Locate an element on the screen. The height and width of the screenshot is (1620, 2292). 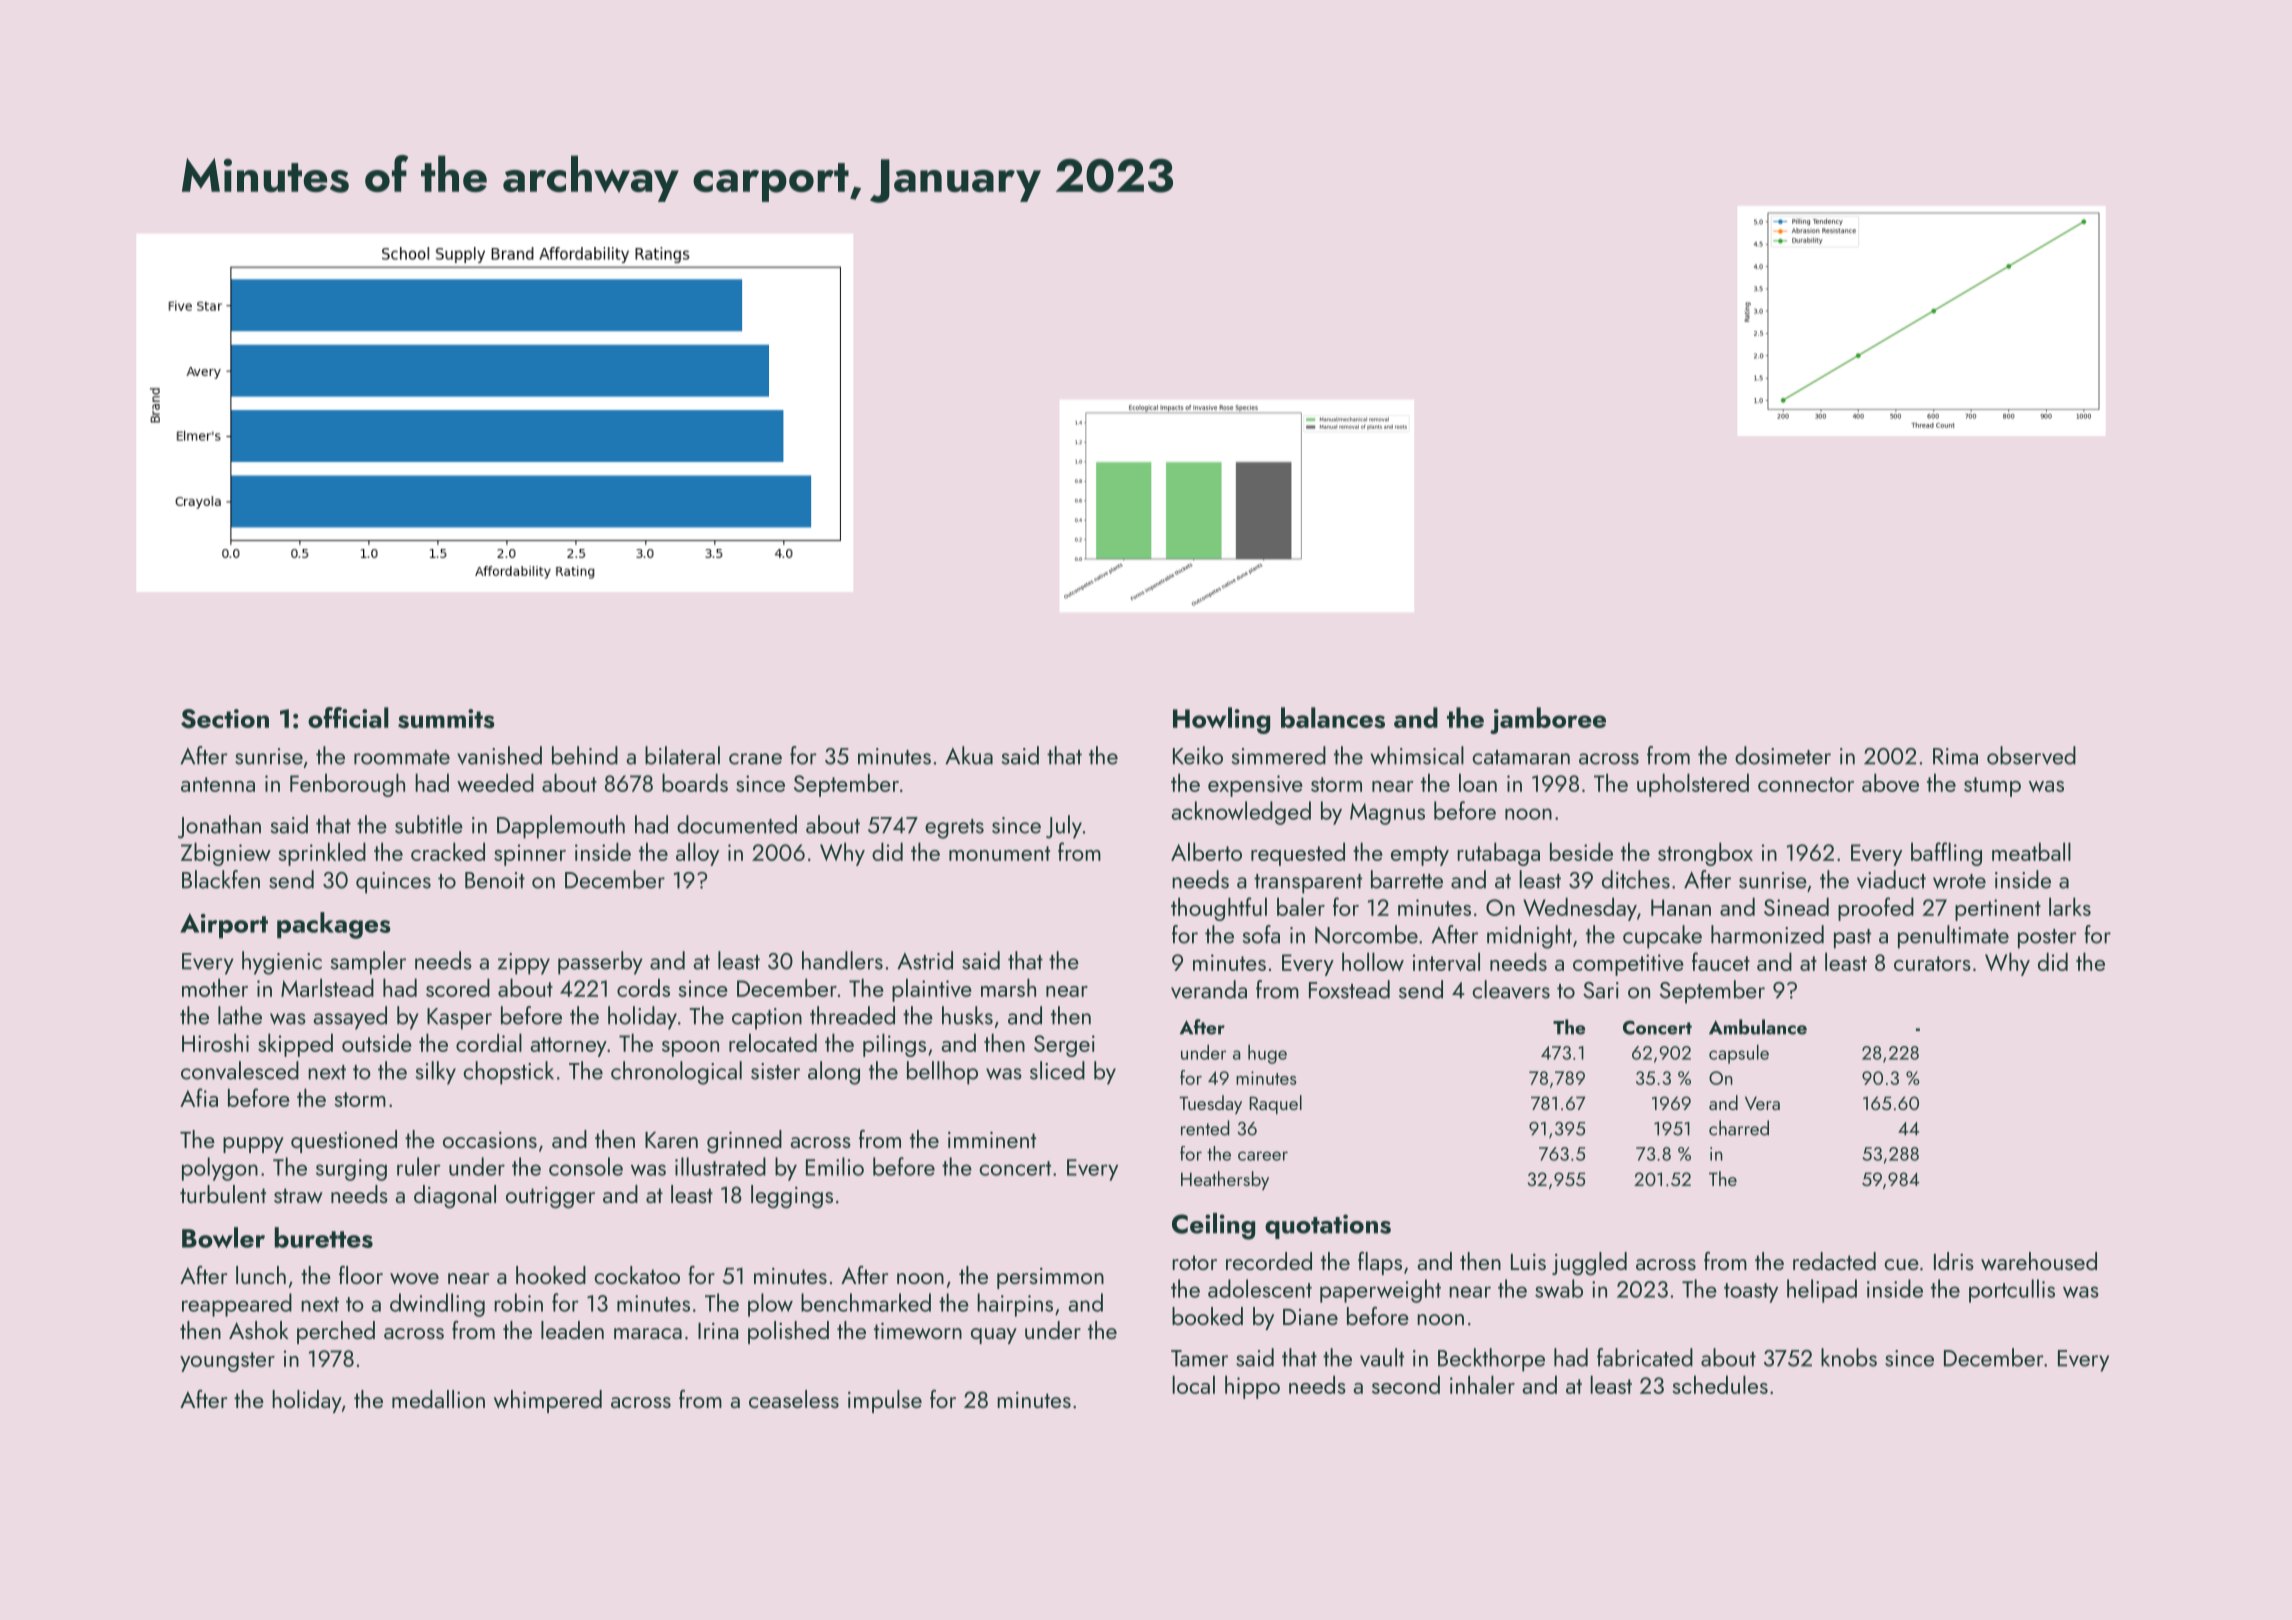
imminent is located at coordinates (992, 1140).
